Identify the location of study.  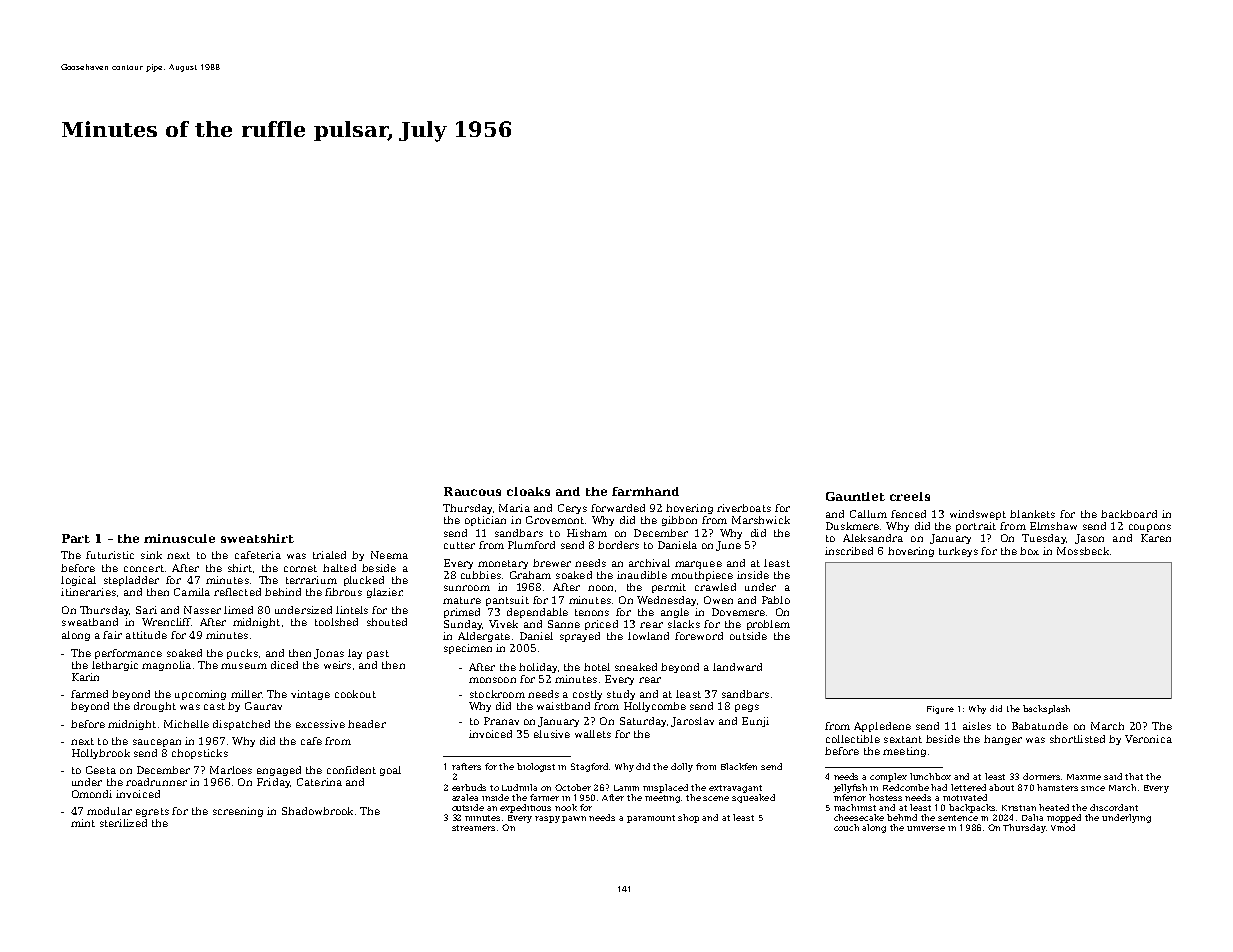
(621, 695).
